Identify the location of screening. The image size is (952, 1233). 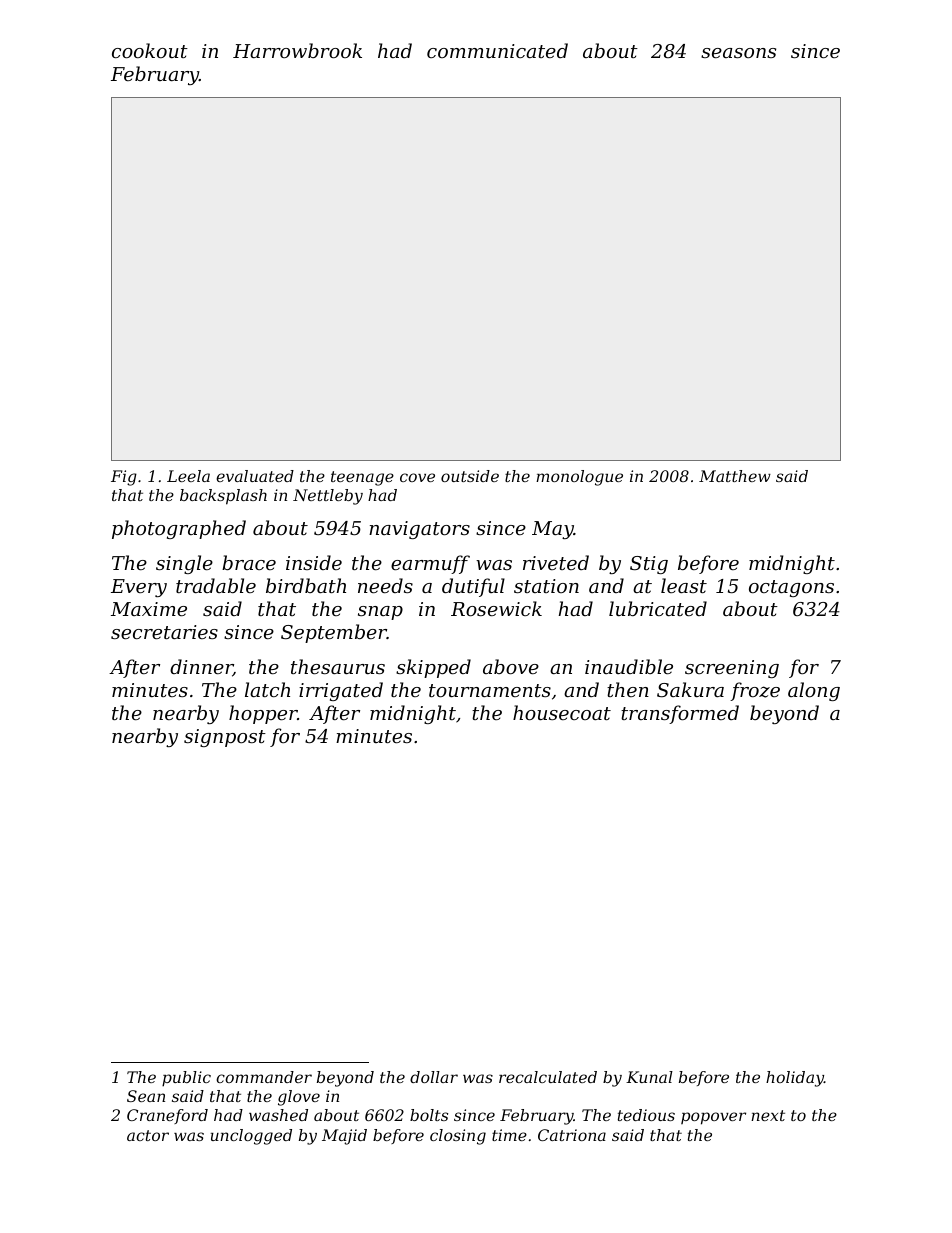
(732, 669).
